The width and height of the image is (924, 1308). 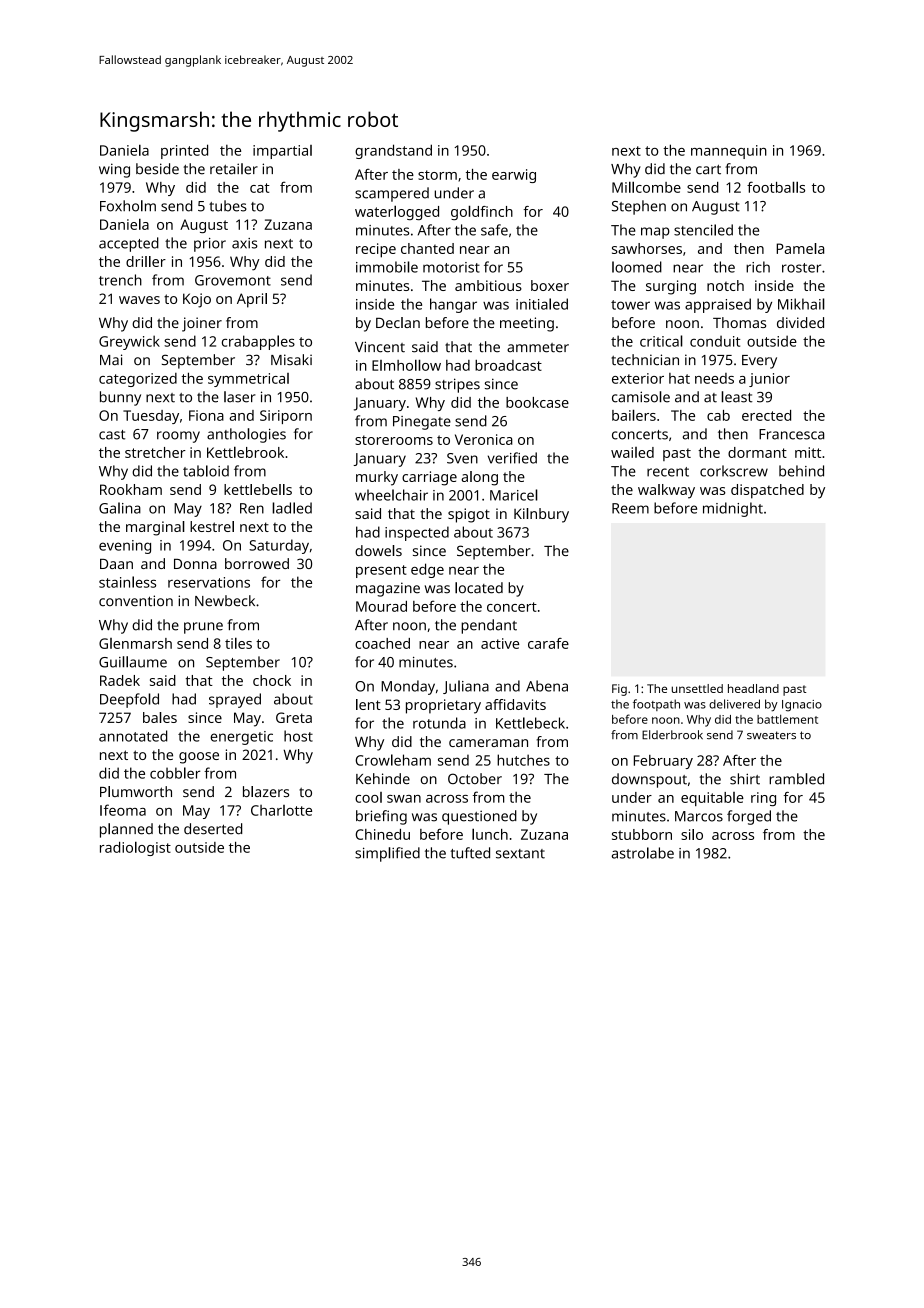 I want to click on planned, so click(x=126, y=830).
